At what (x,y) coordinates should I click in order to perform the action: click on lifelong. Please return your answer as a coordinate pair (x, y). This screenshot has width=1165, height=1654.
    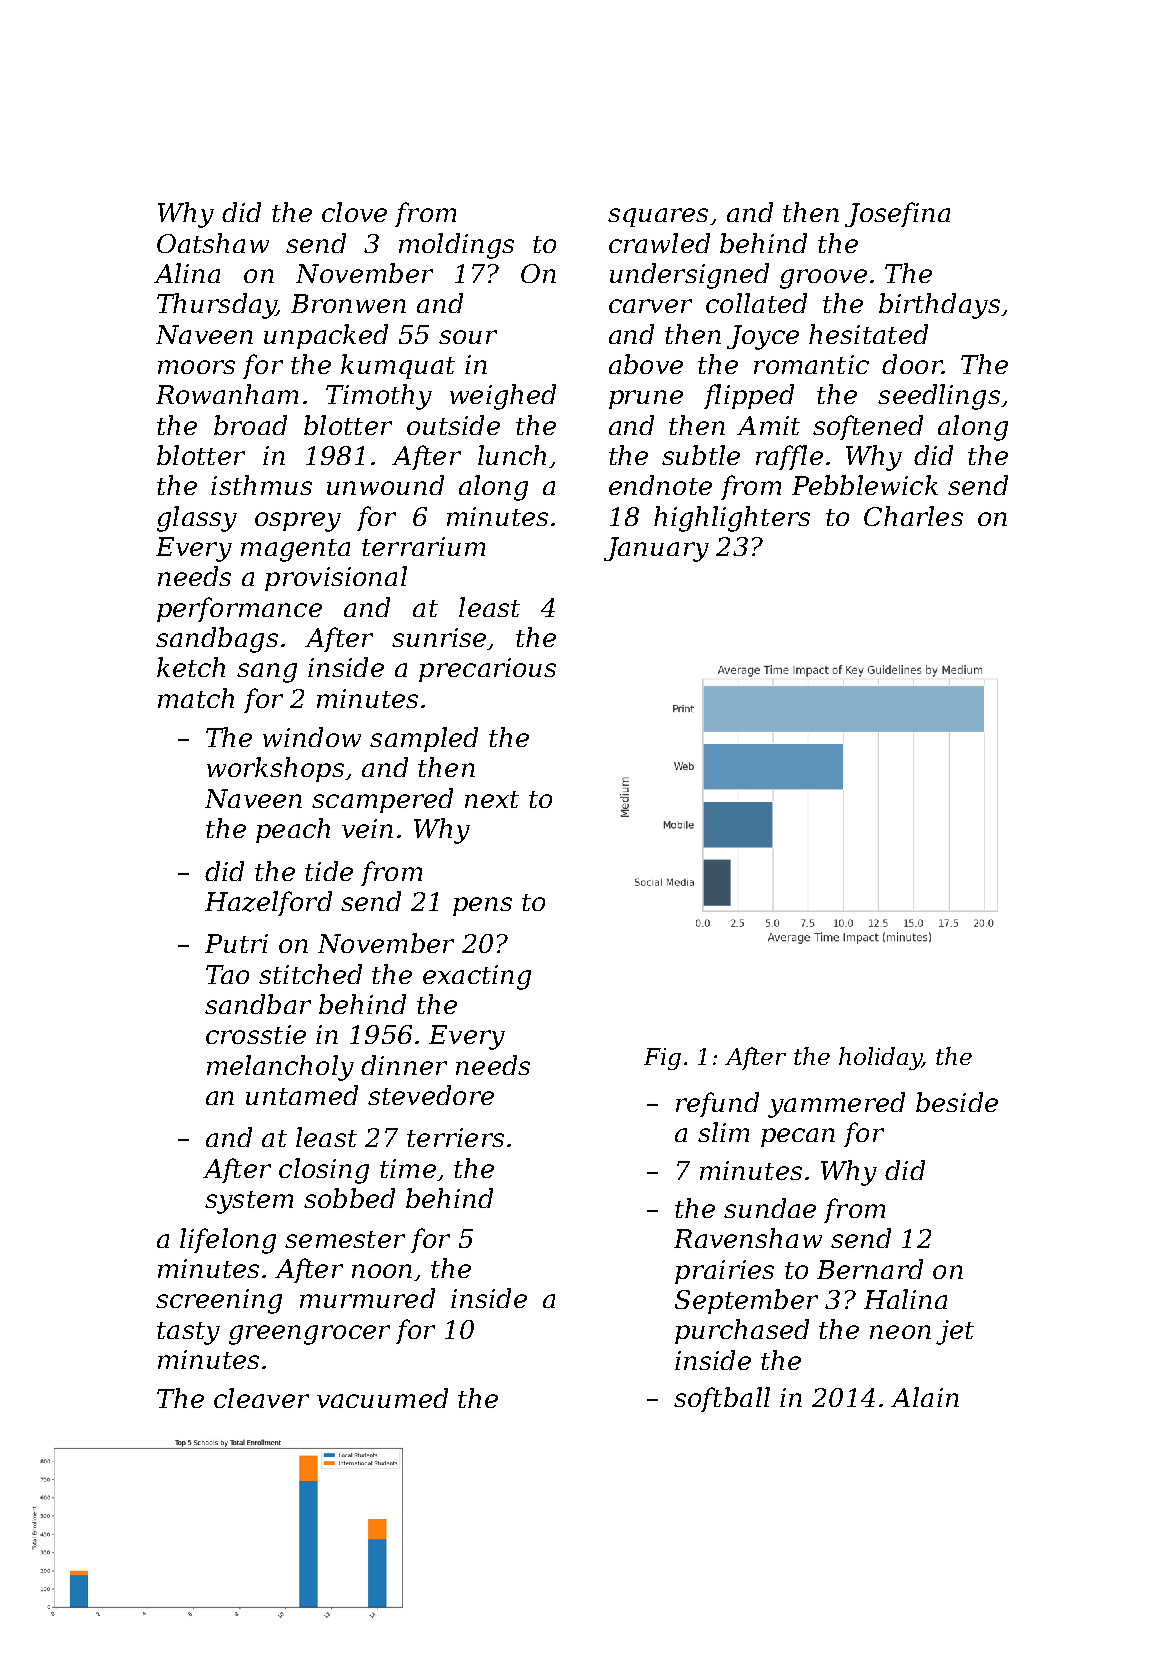
    Looking at the image, I should click on (228, 1241).
